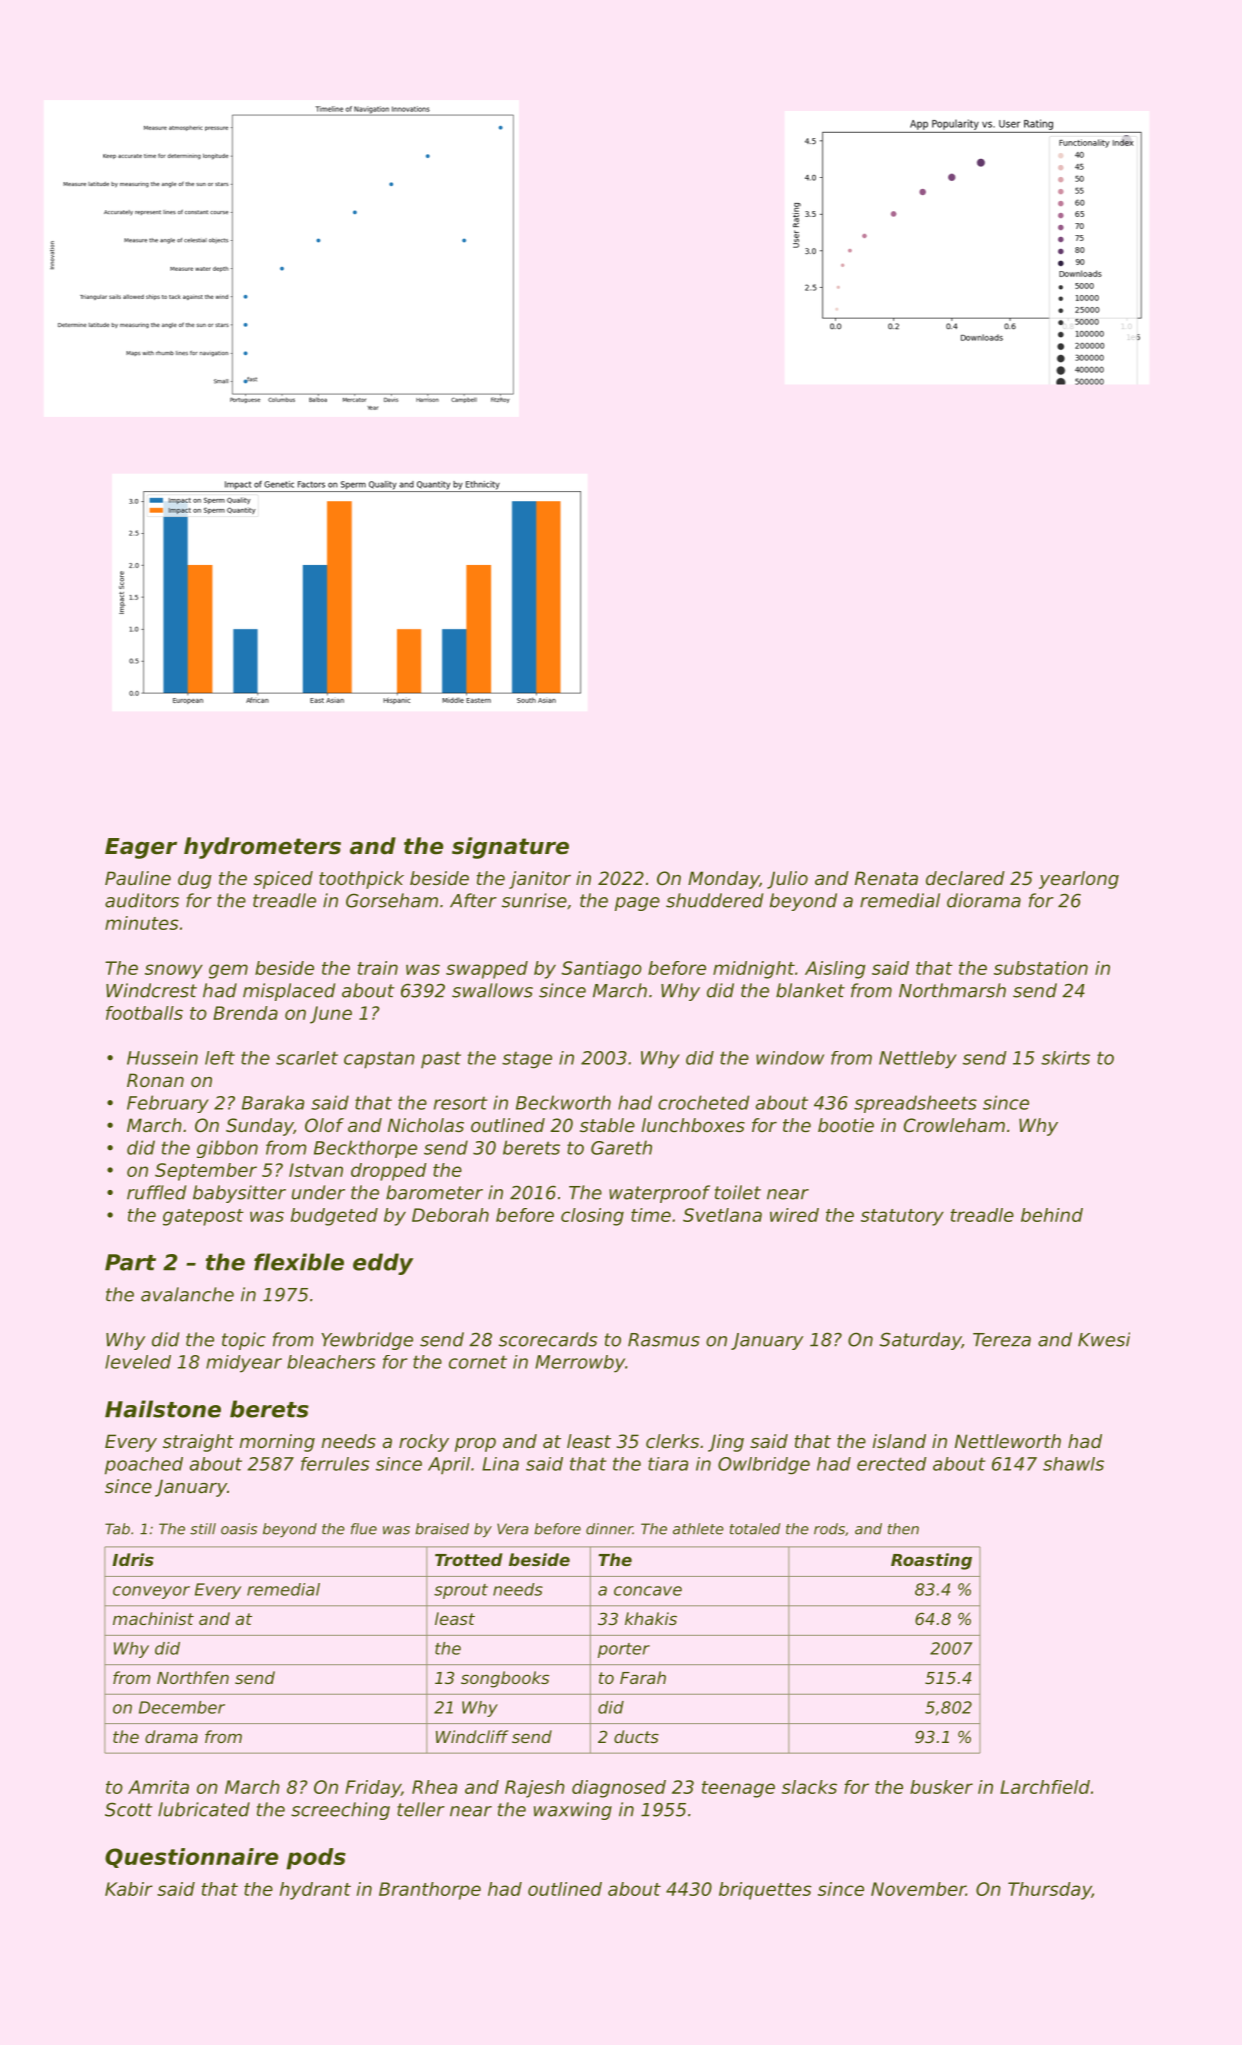 This page has width=1242, height=2045. I want to click on briquettes, so click(765, 1891).
